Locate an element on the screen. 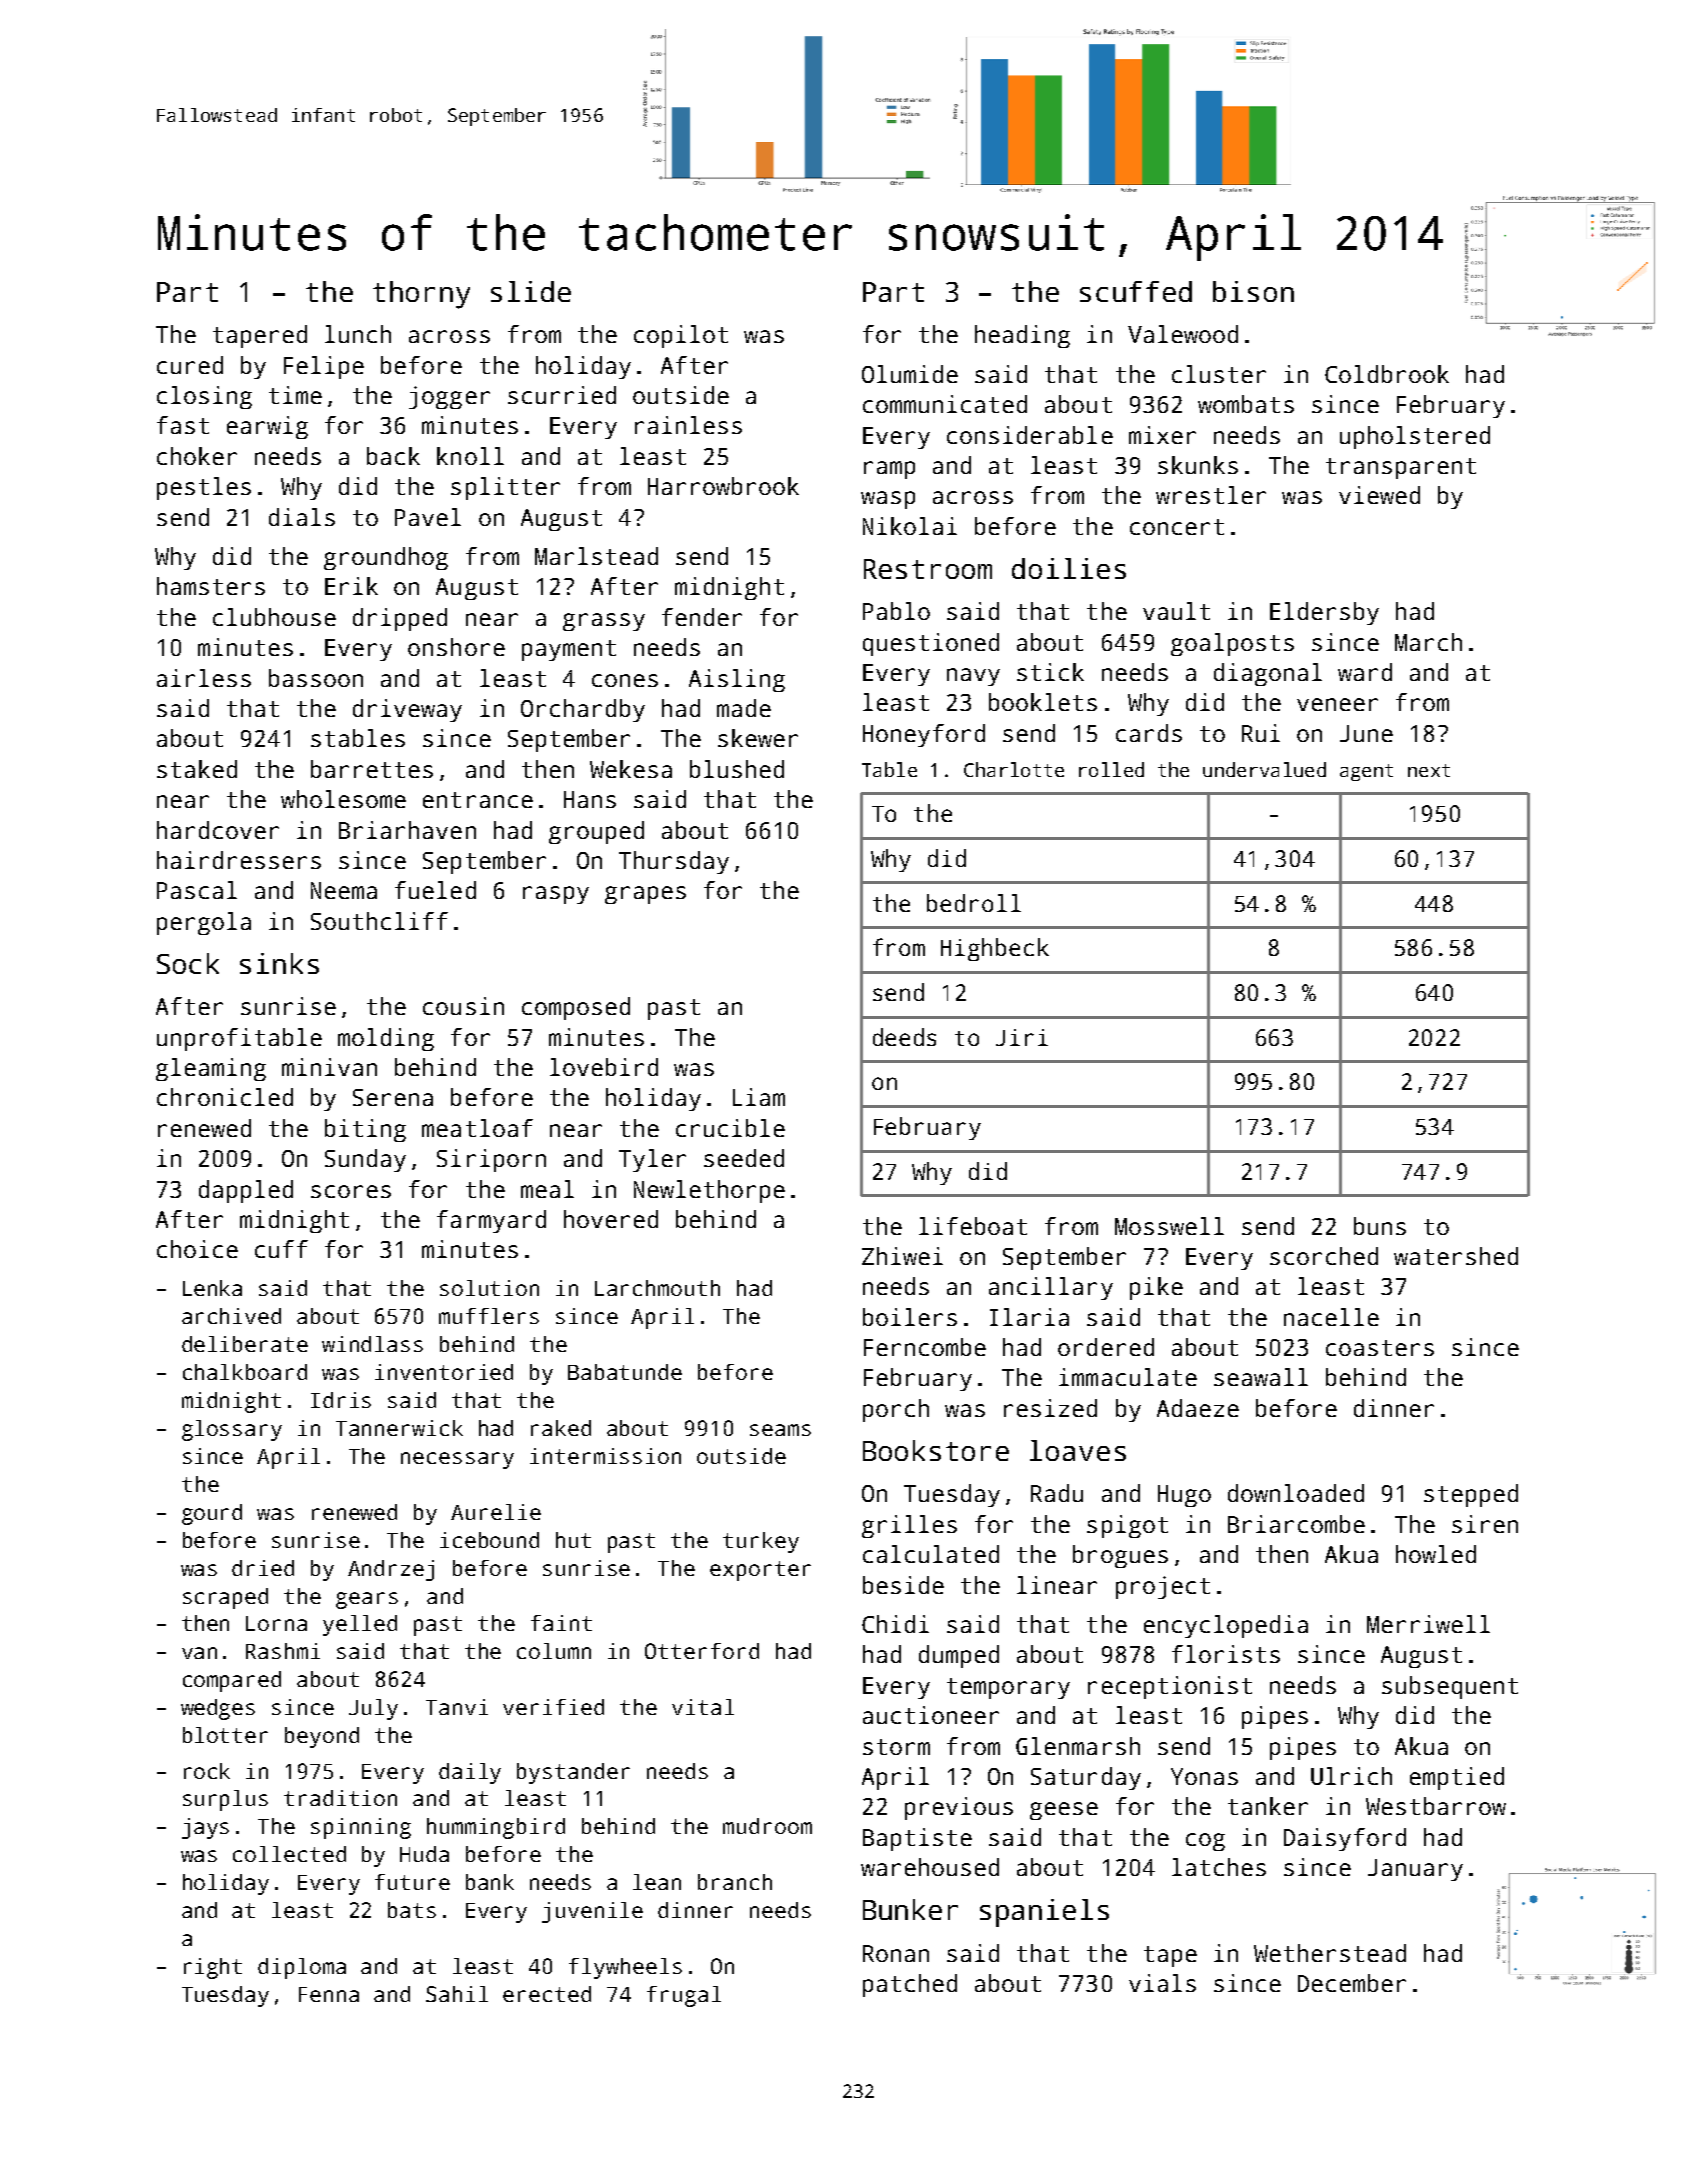 This screenshot has height=2178, width=1683. clubhouse is located at coordinates (274, 617).
